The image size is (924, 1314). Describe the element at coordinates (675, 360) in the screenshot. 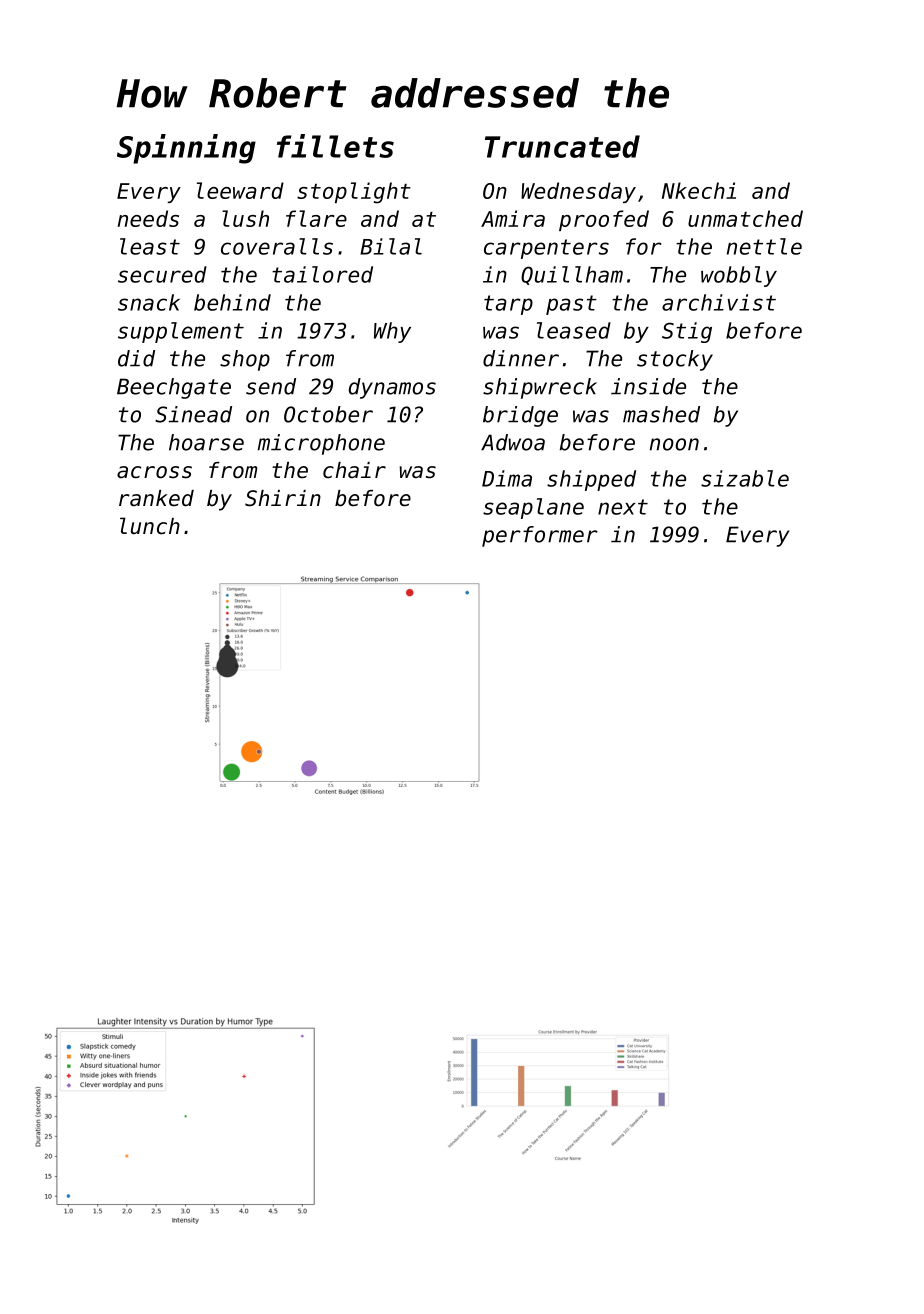

I see `stocky` at that location.
